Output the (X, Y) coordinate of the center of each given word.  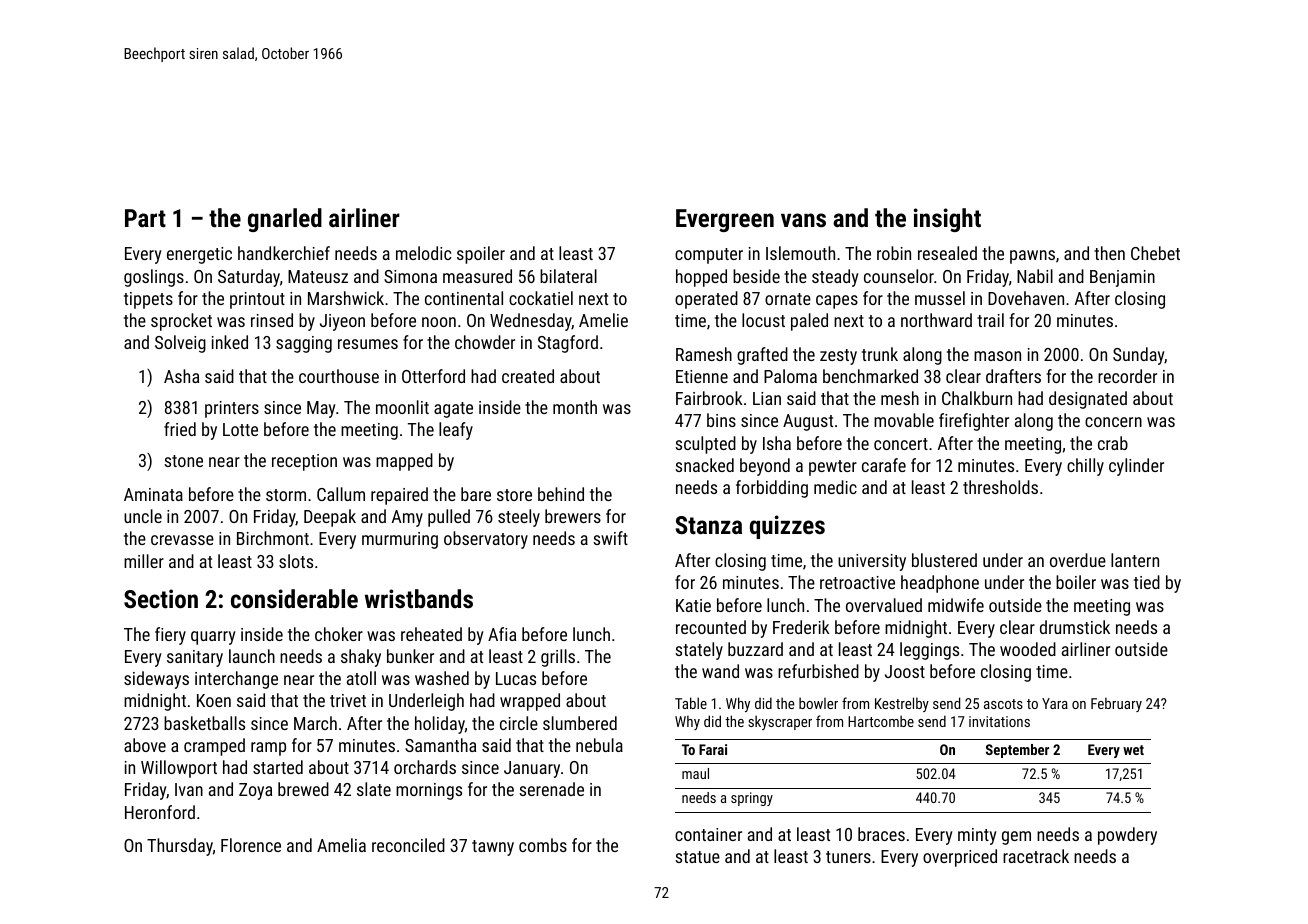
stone (183, 461)
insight (947, 220)
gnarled (285, 220)
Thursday (180, 847)
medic (835, 487)
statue (697, 857)
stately (699, 651)
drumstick (1075, 627)
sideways (156, 680)
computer (709, 256)
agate (453, 410)
